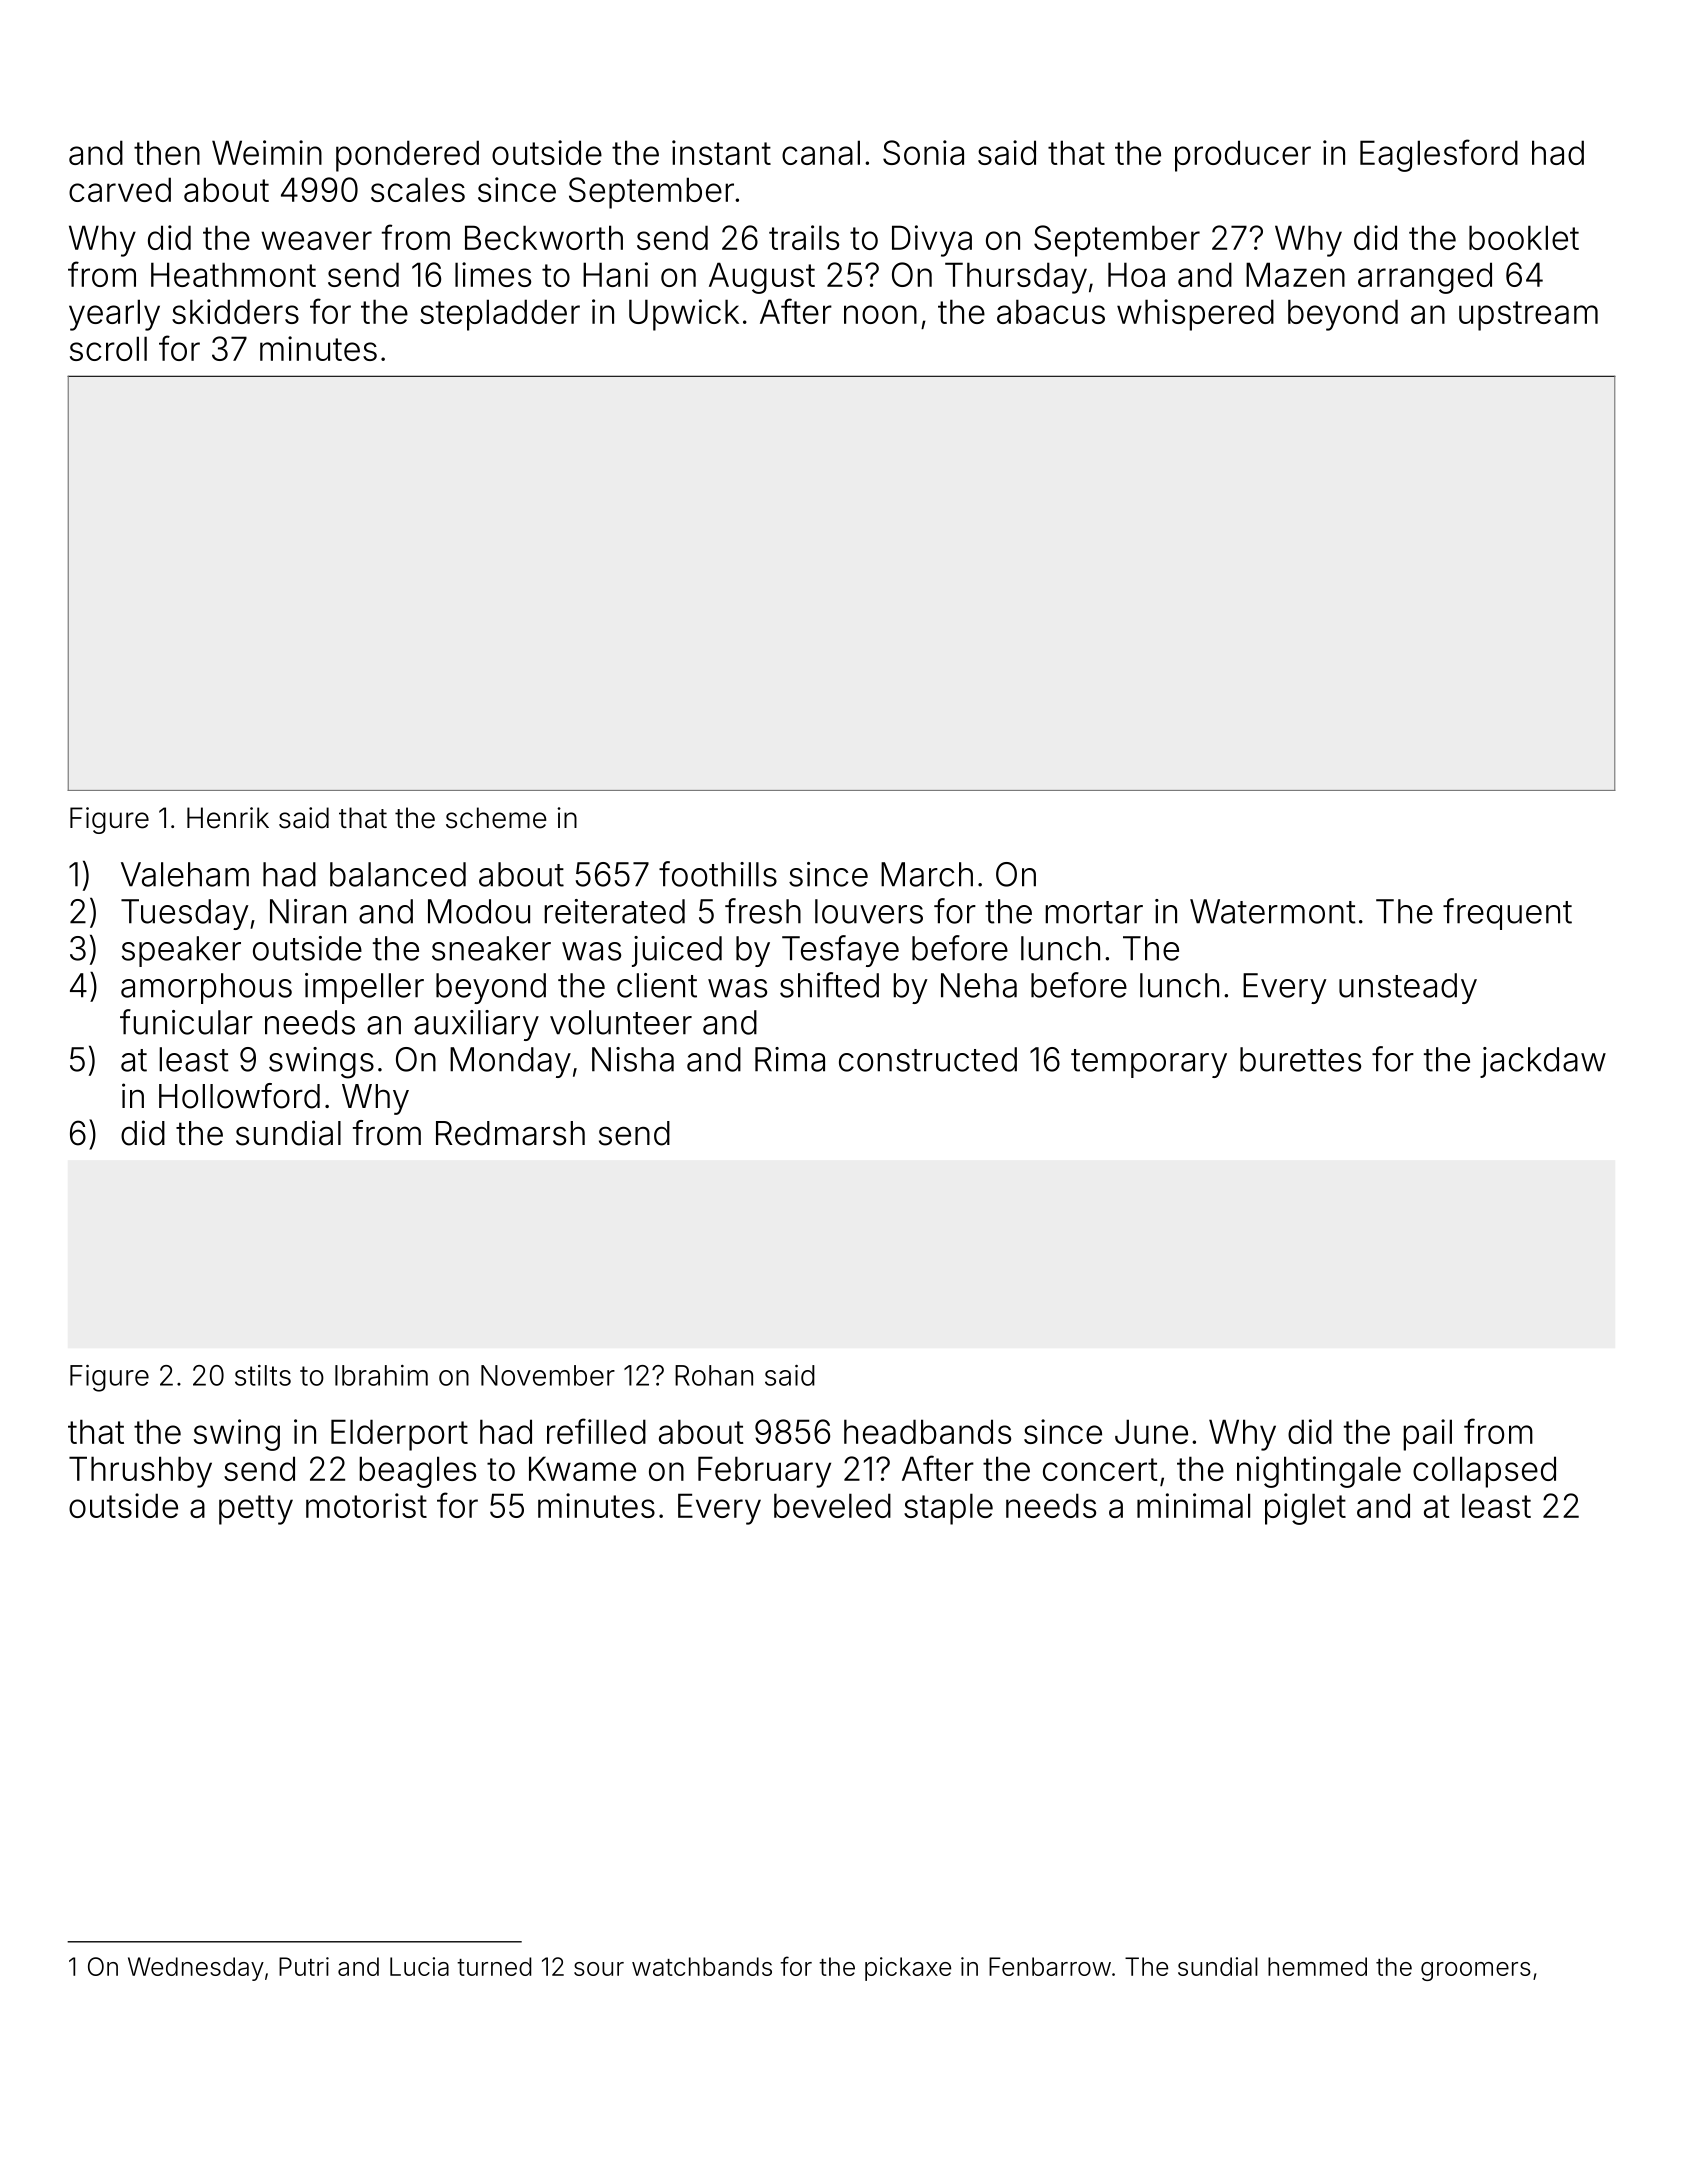  Describe the element at coordinates (927, 874) in the screenshot. I see `March` at that location.
